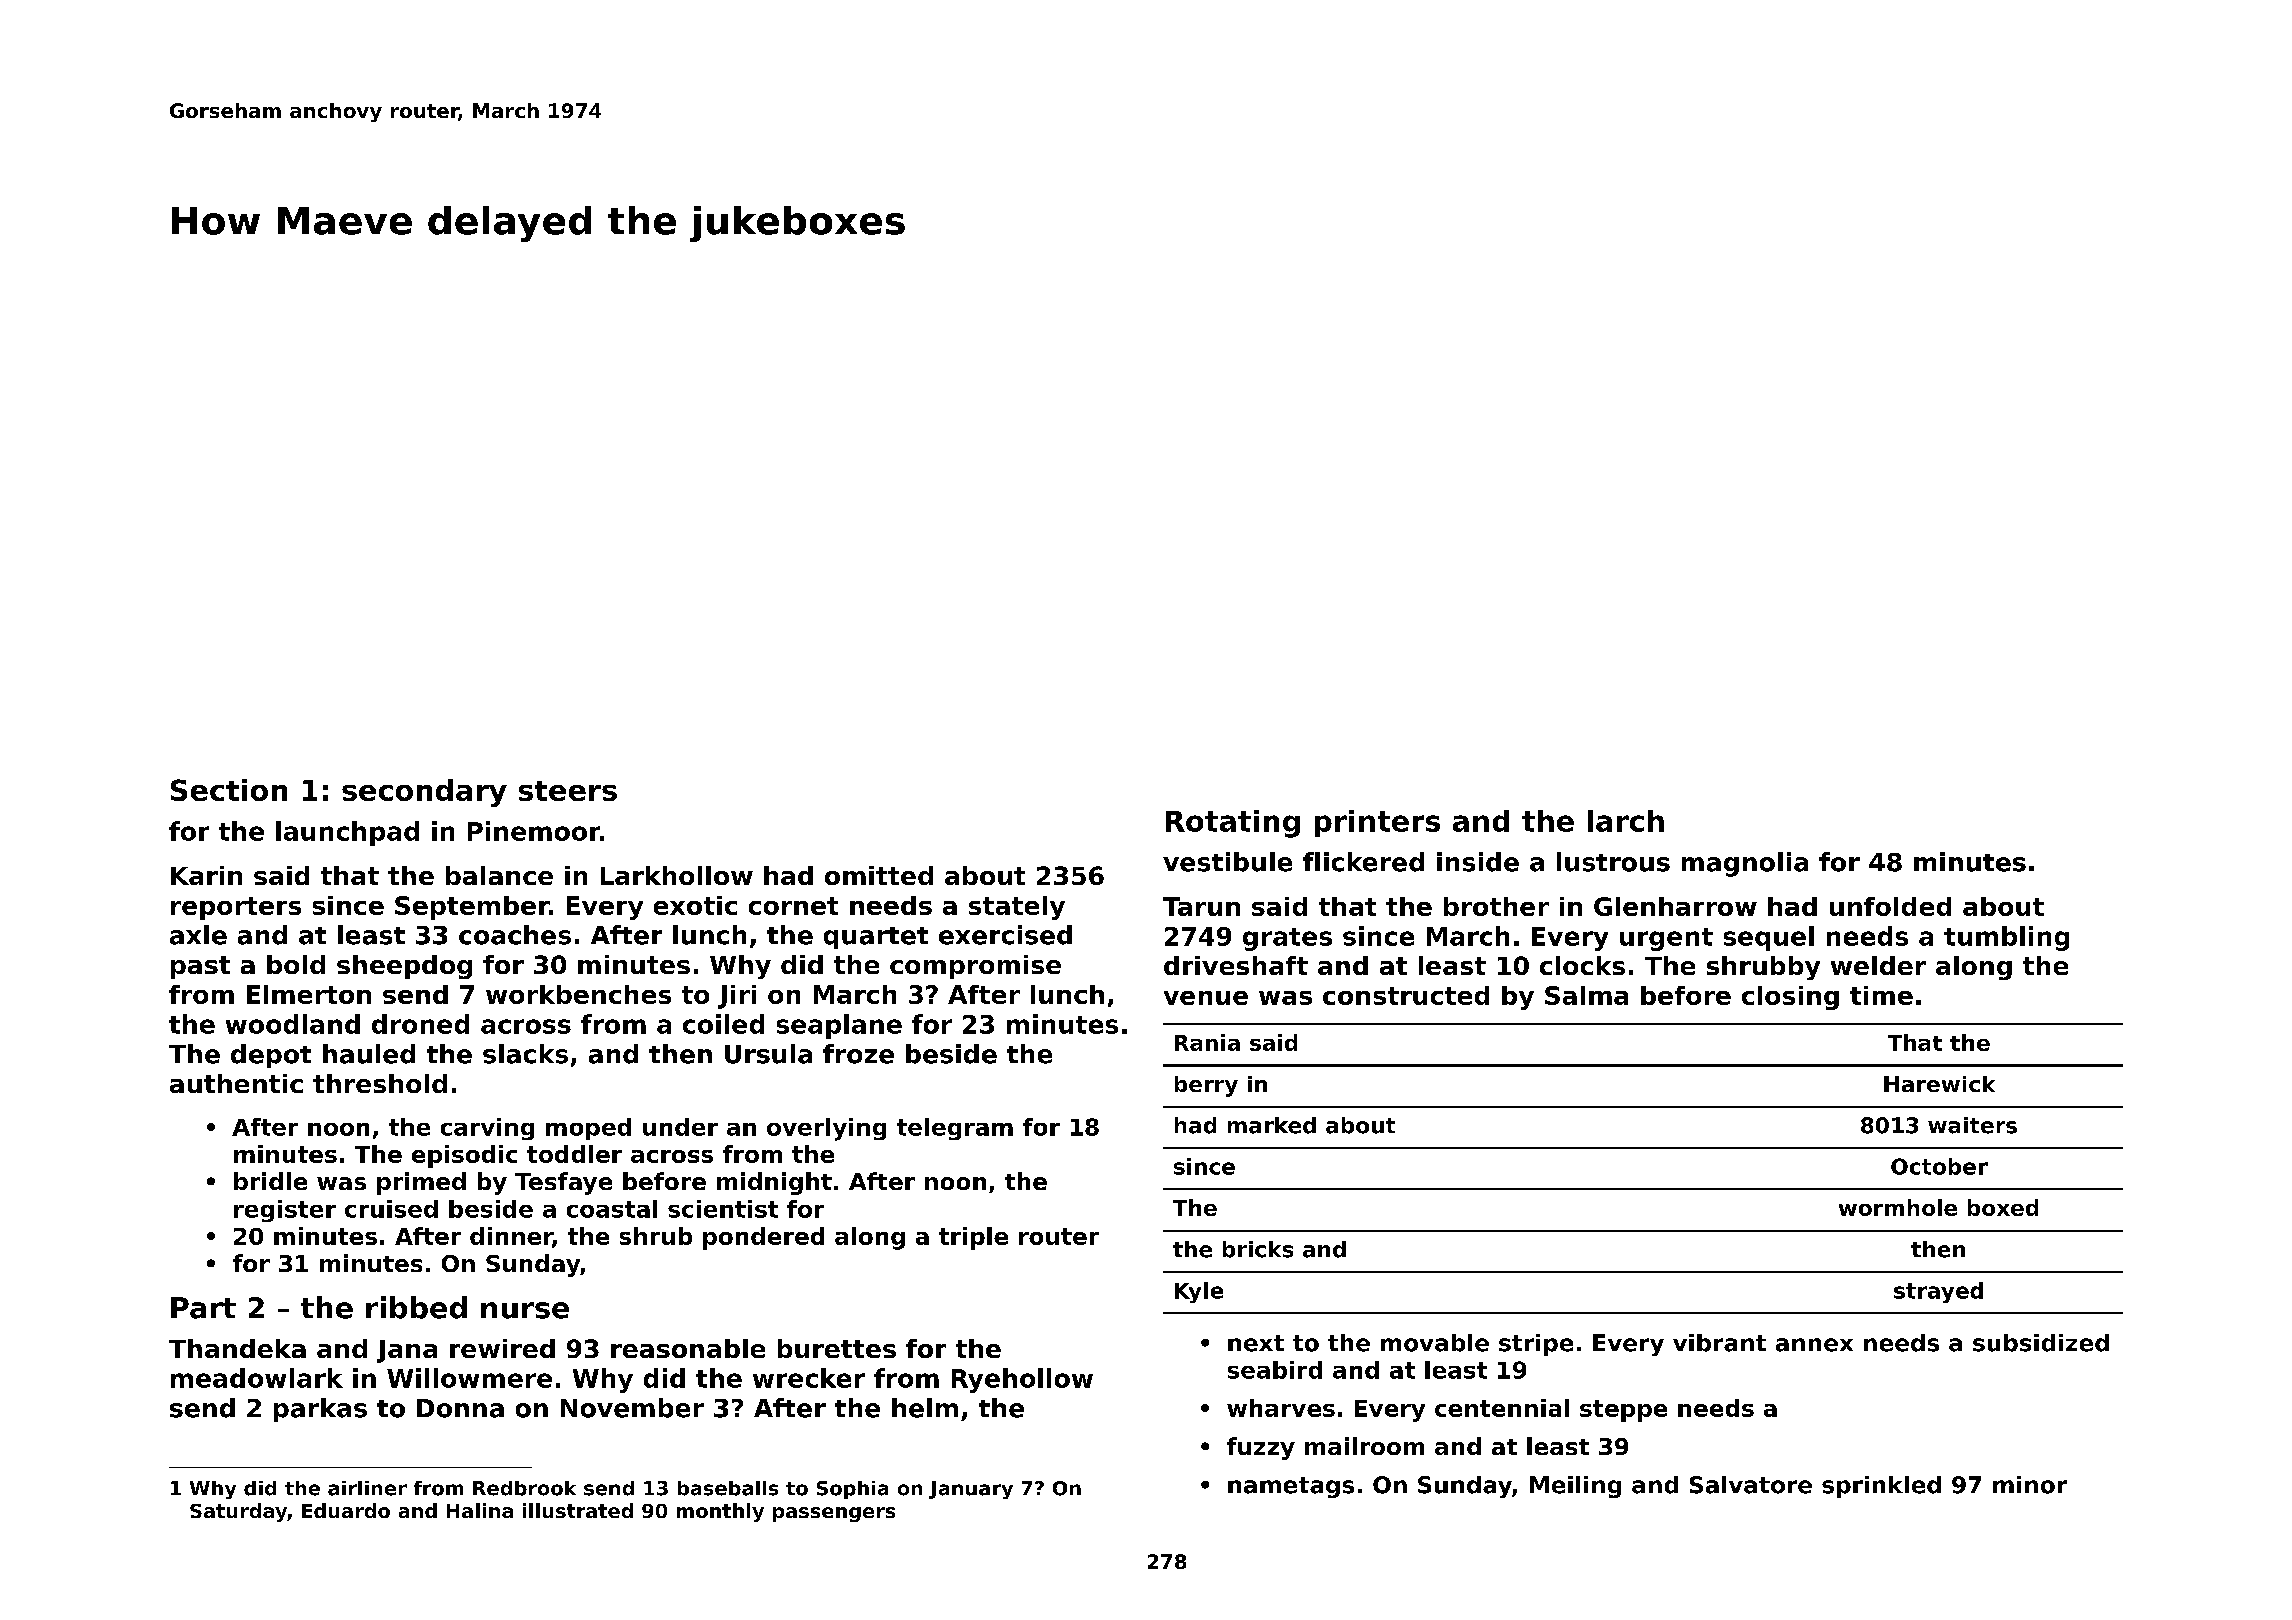 The image size is (2292, 1620). I want to click on Saturday, so click(238, 1512).
